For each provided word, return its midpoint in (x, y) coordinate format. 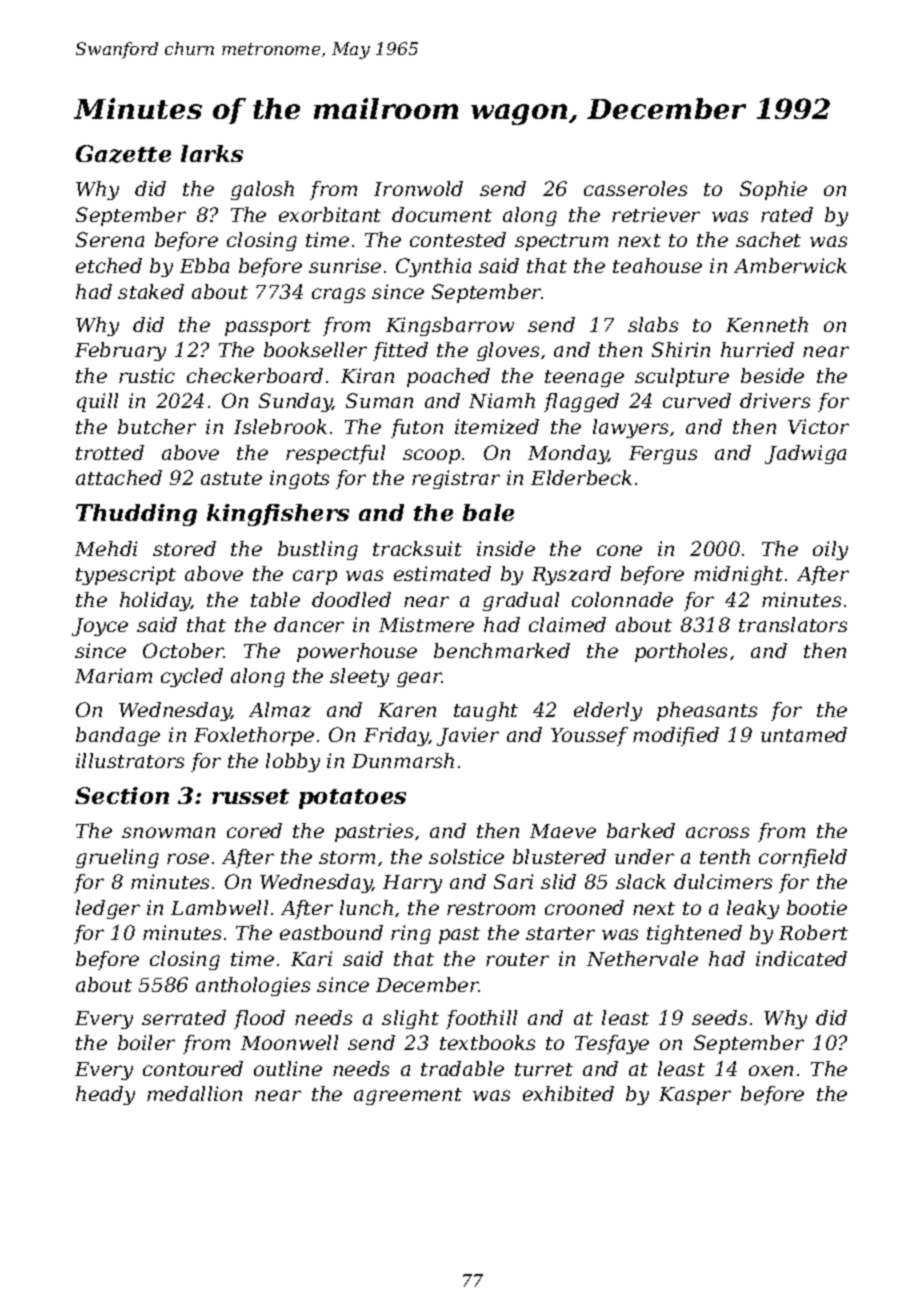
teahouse (657, 265)
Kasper (695, 1096)
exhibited (568, 1093)
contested (458, 239)
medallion (194, 1093)
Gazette (123, 154)
